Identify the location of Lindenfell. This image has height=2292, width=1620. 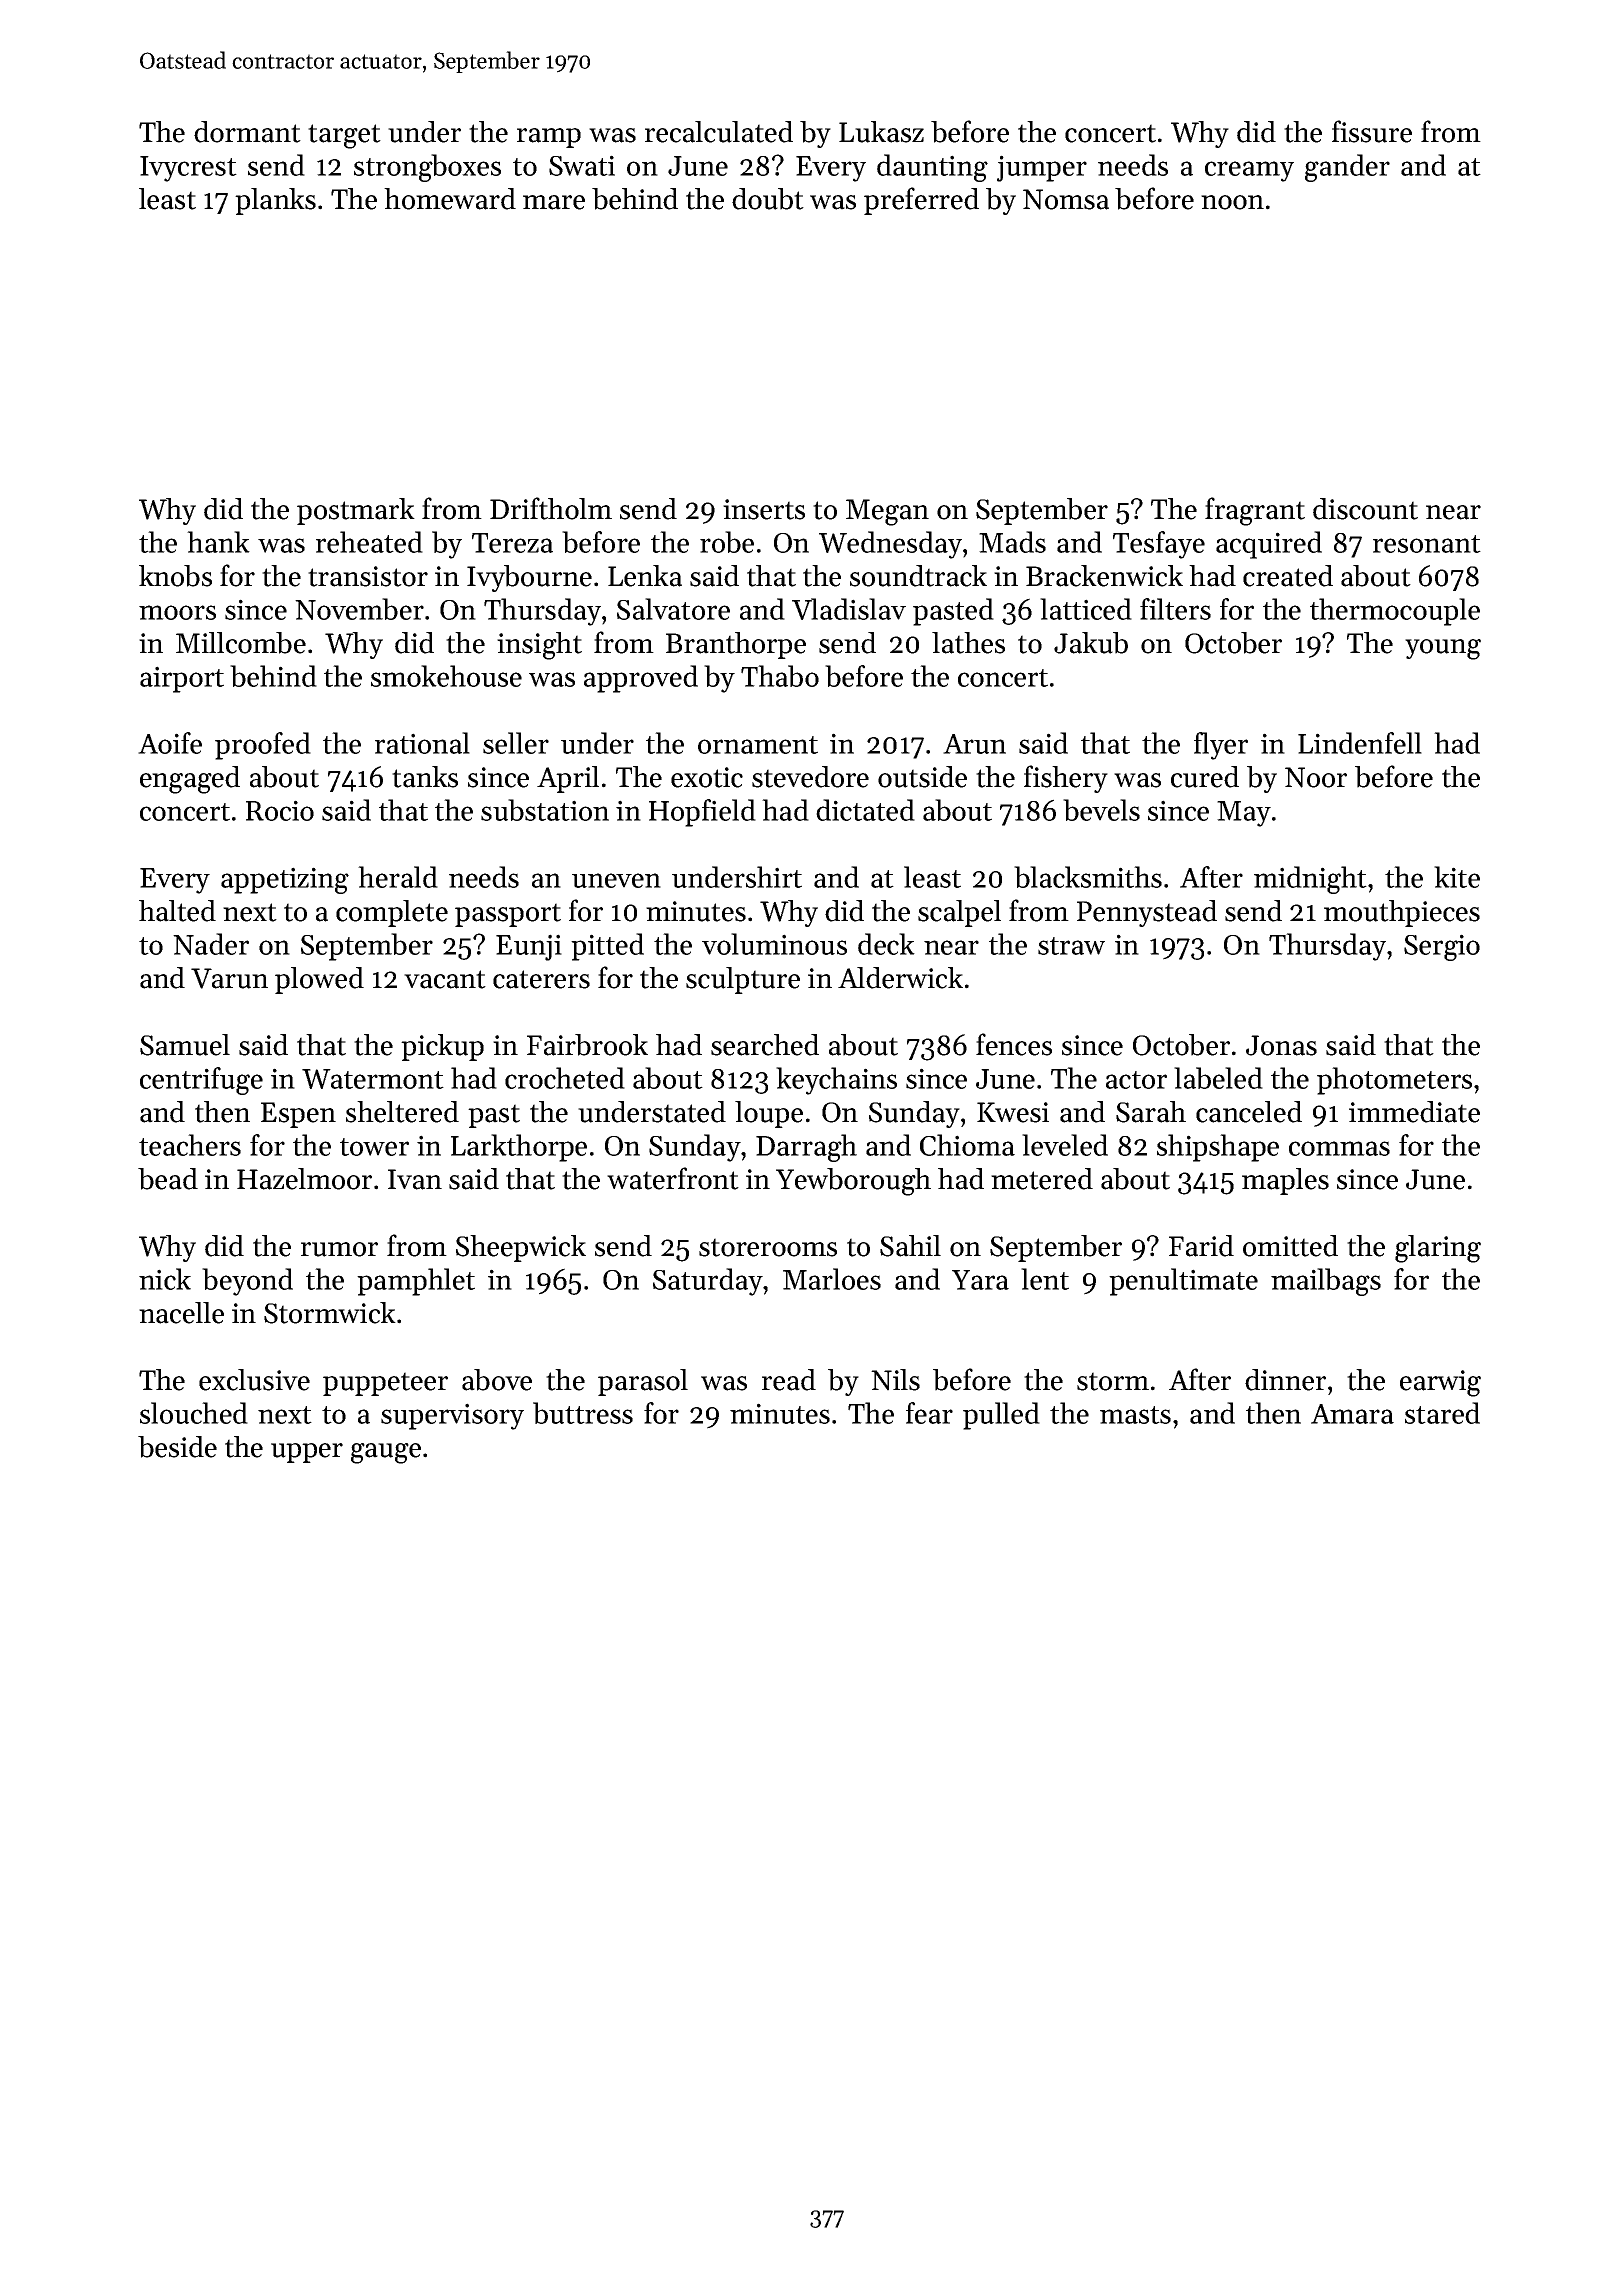
(1360, 743).
